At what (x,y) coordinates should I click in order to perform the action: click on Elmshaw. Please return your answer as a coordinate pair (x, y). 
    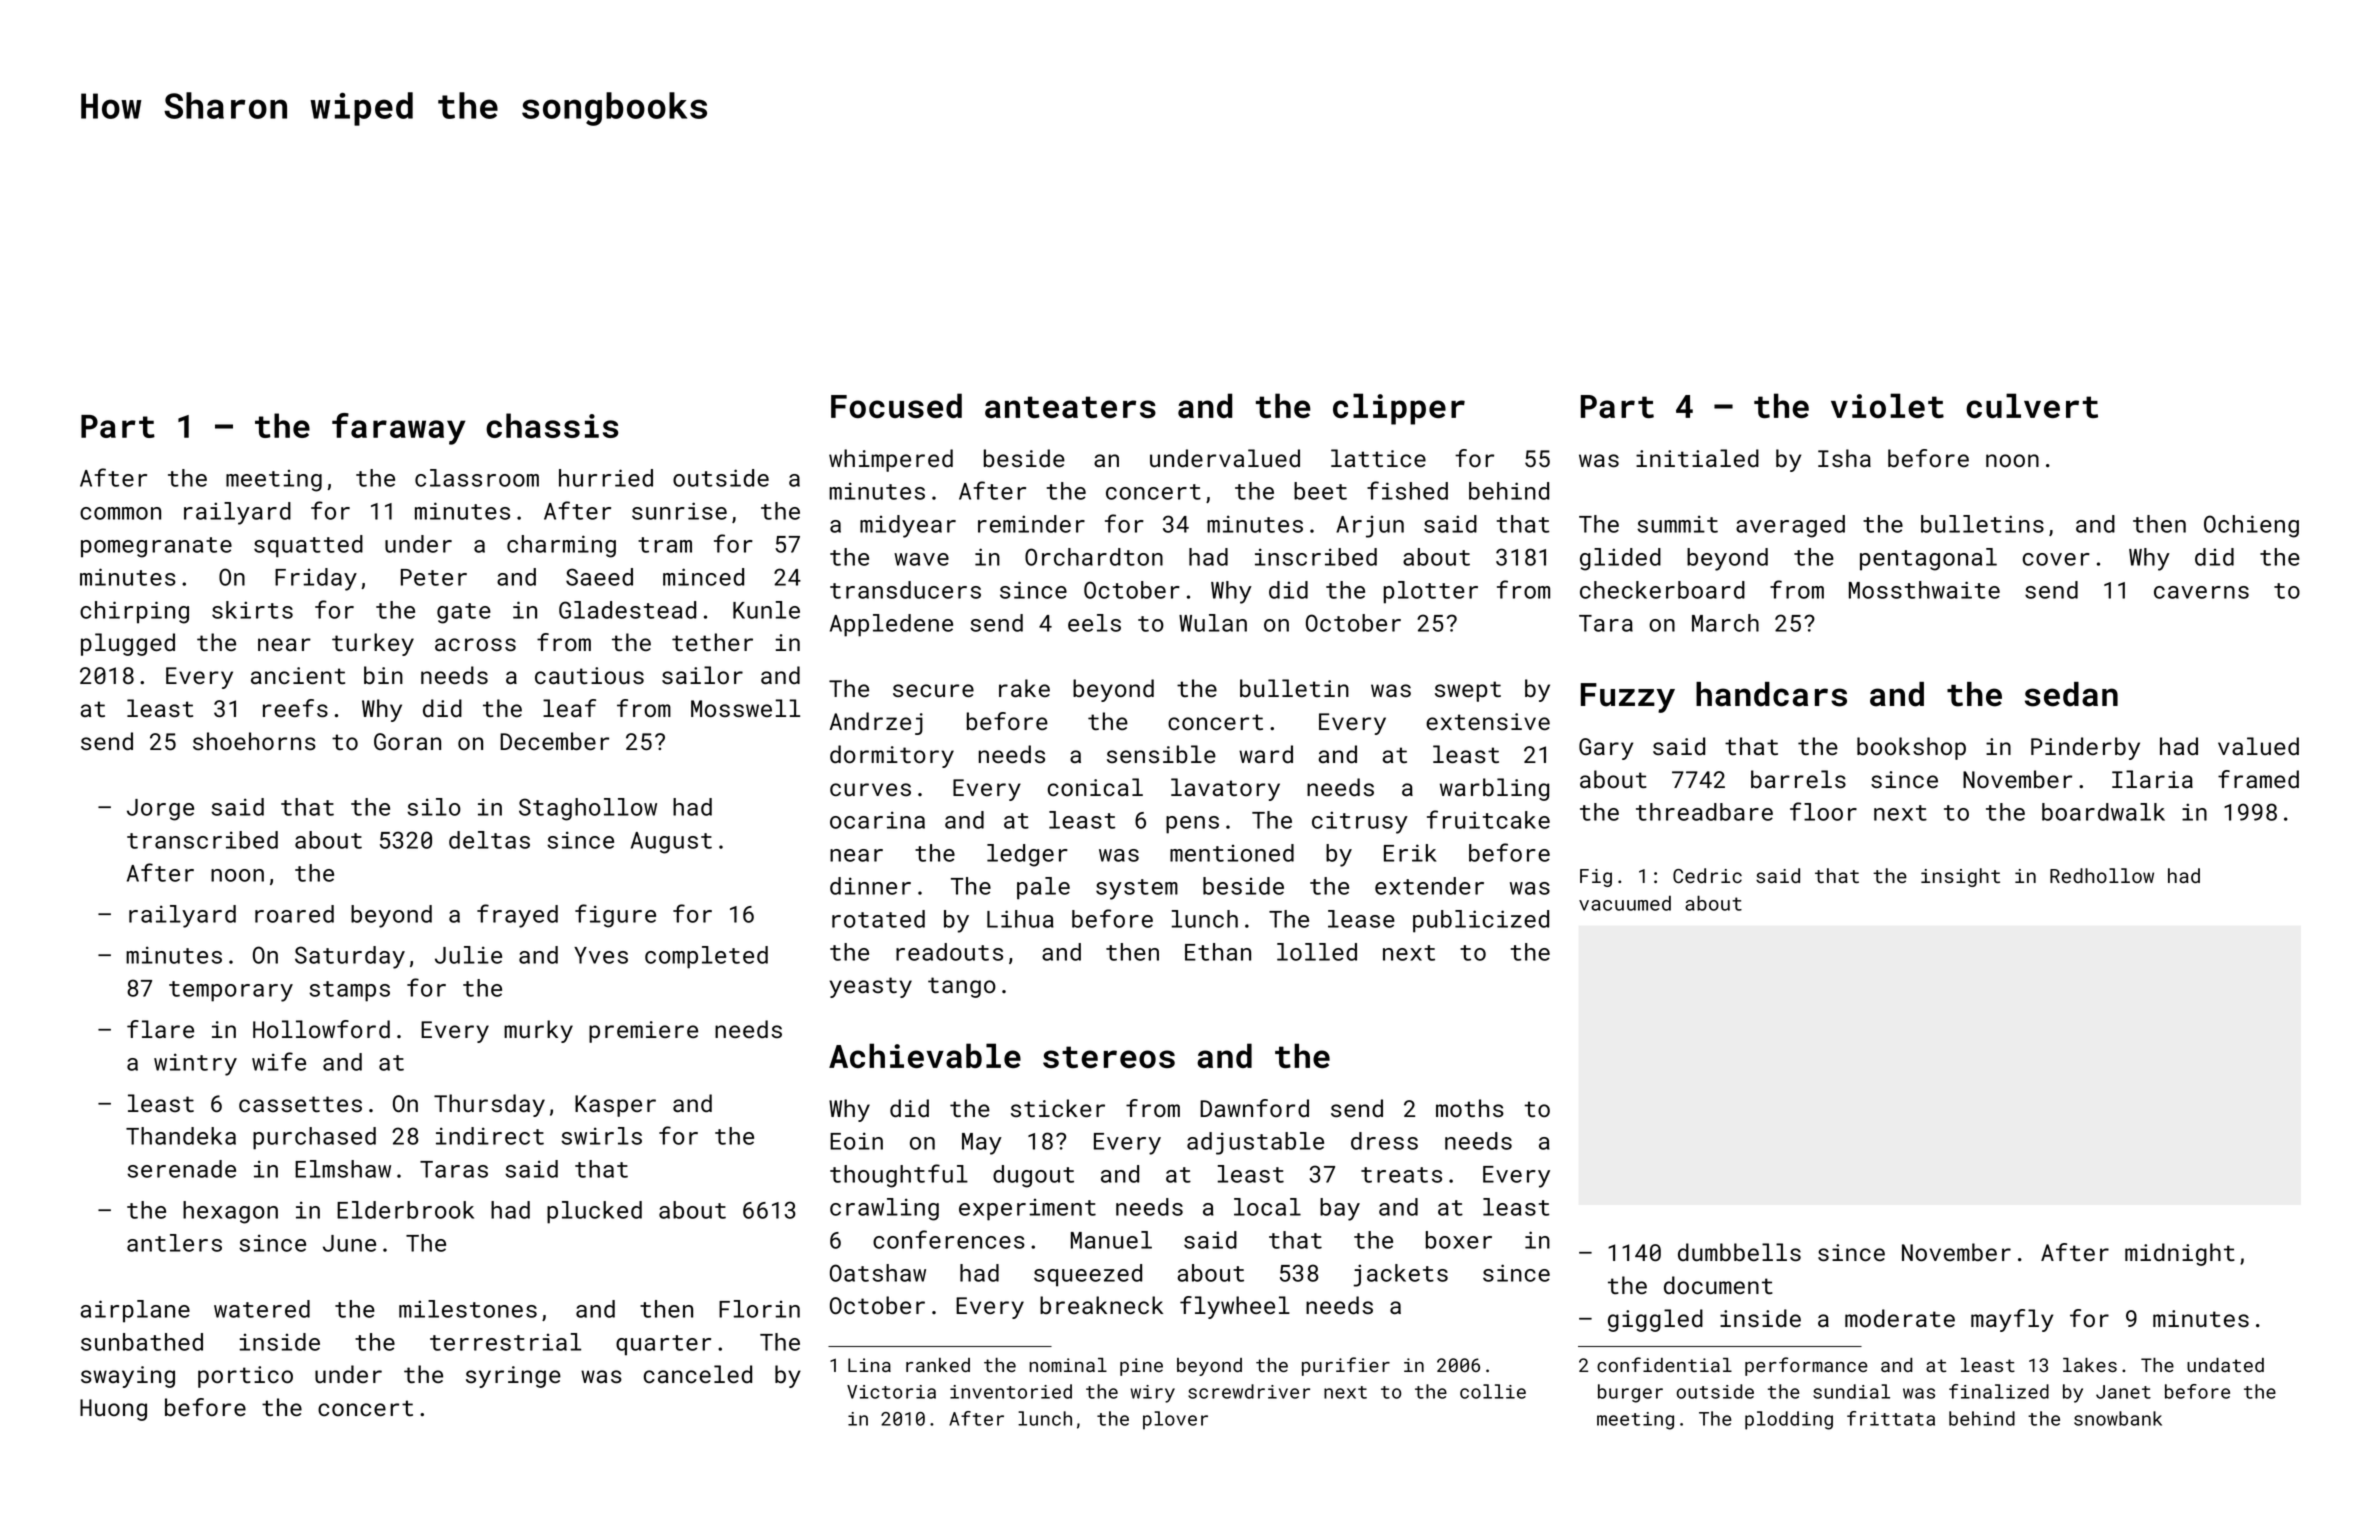
    Looking at the image, I should click on (343, 1169).
